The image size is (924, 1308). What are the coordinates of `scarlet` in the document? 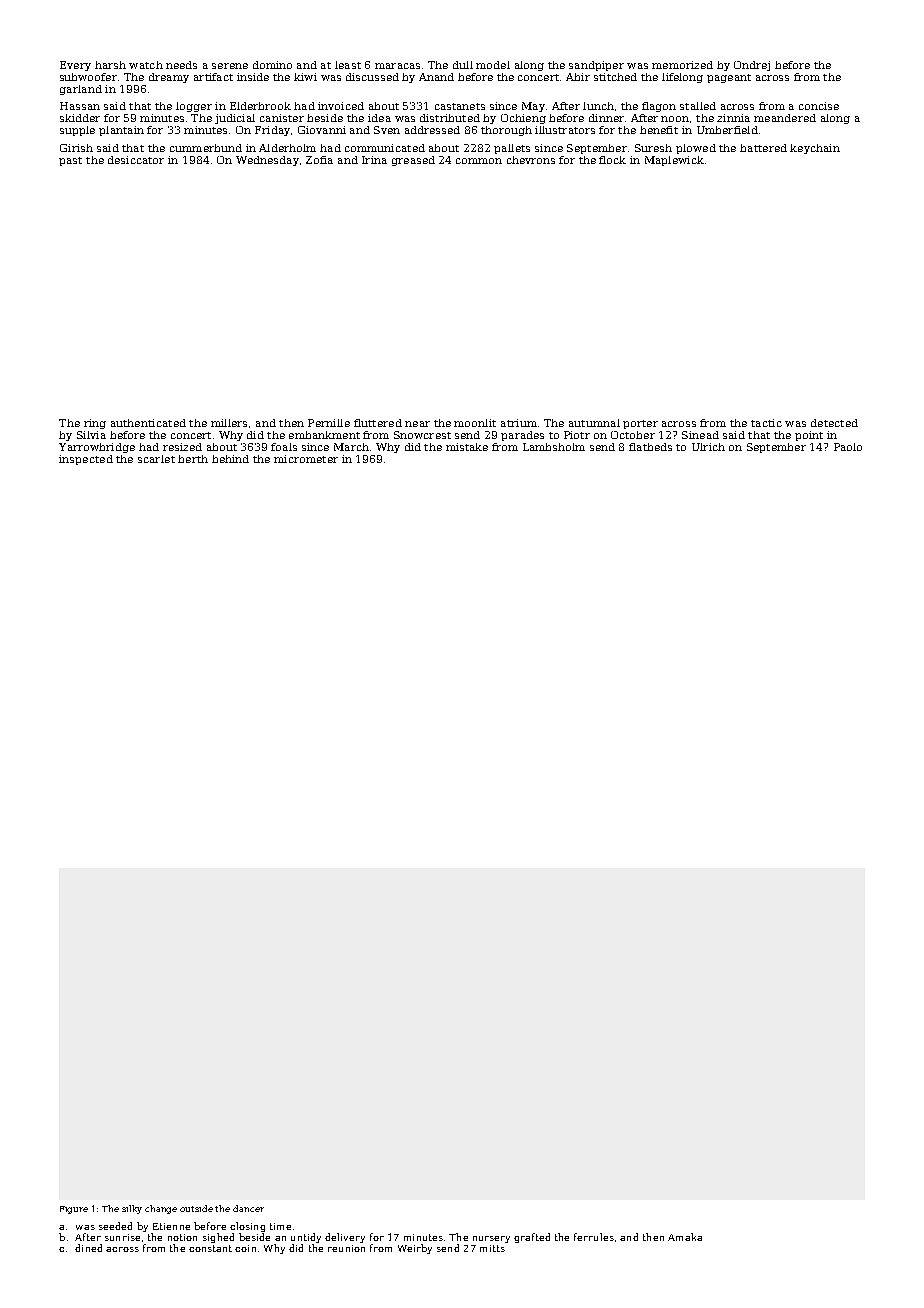 It's located at (156, 459).
